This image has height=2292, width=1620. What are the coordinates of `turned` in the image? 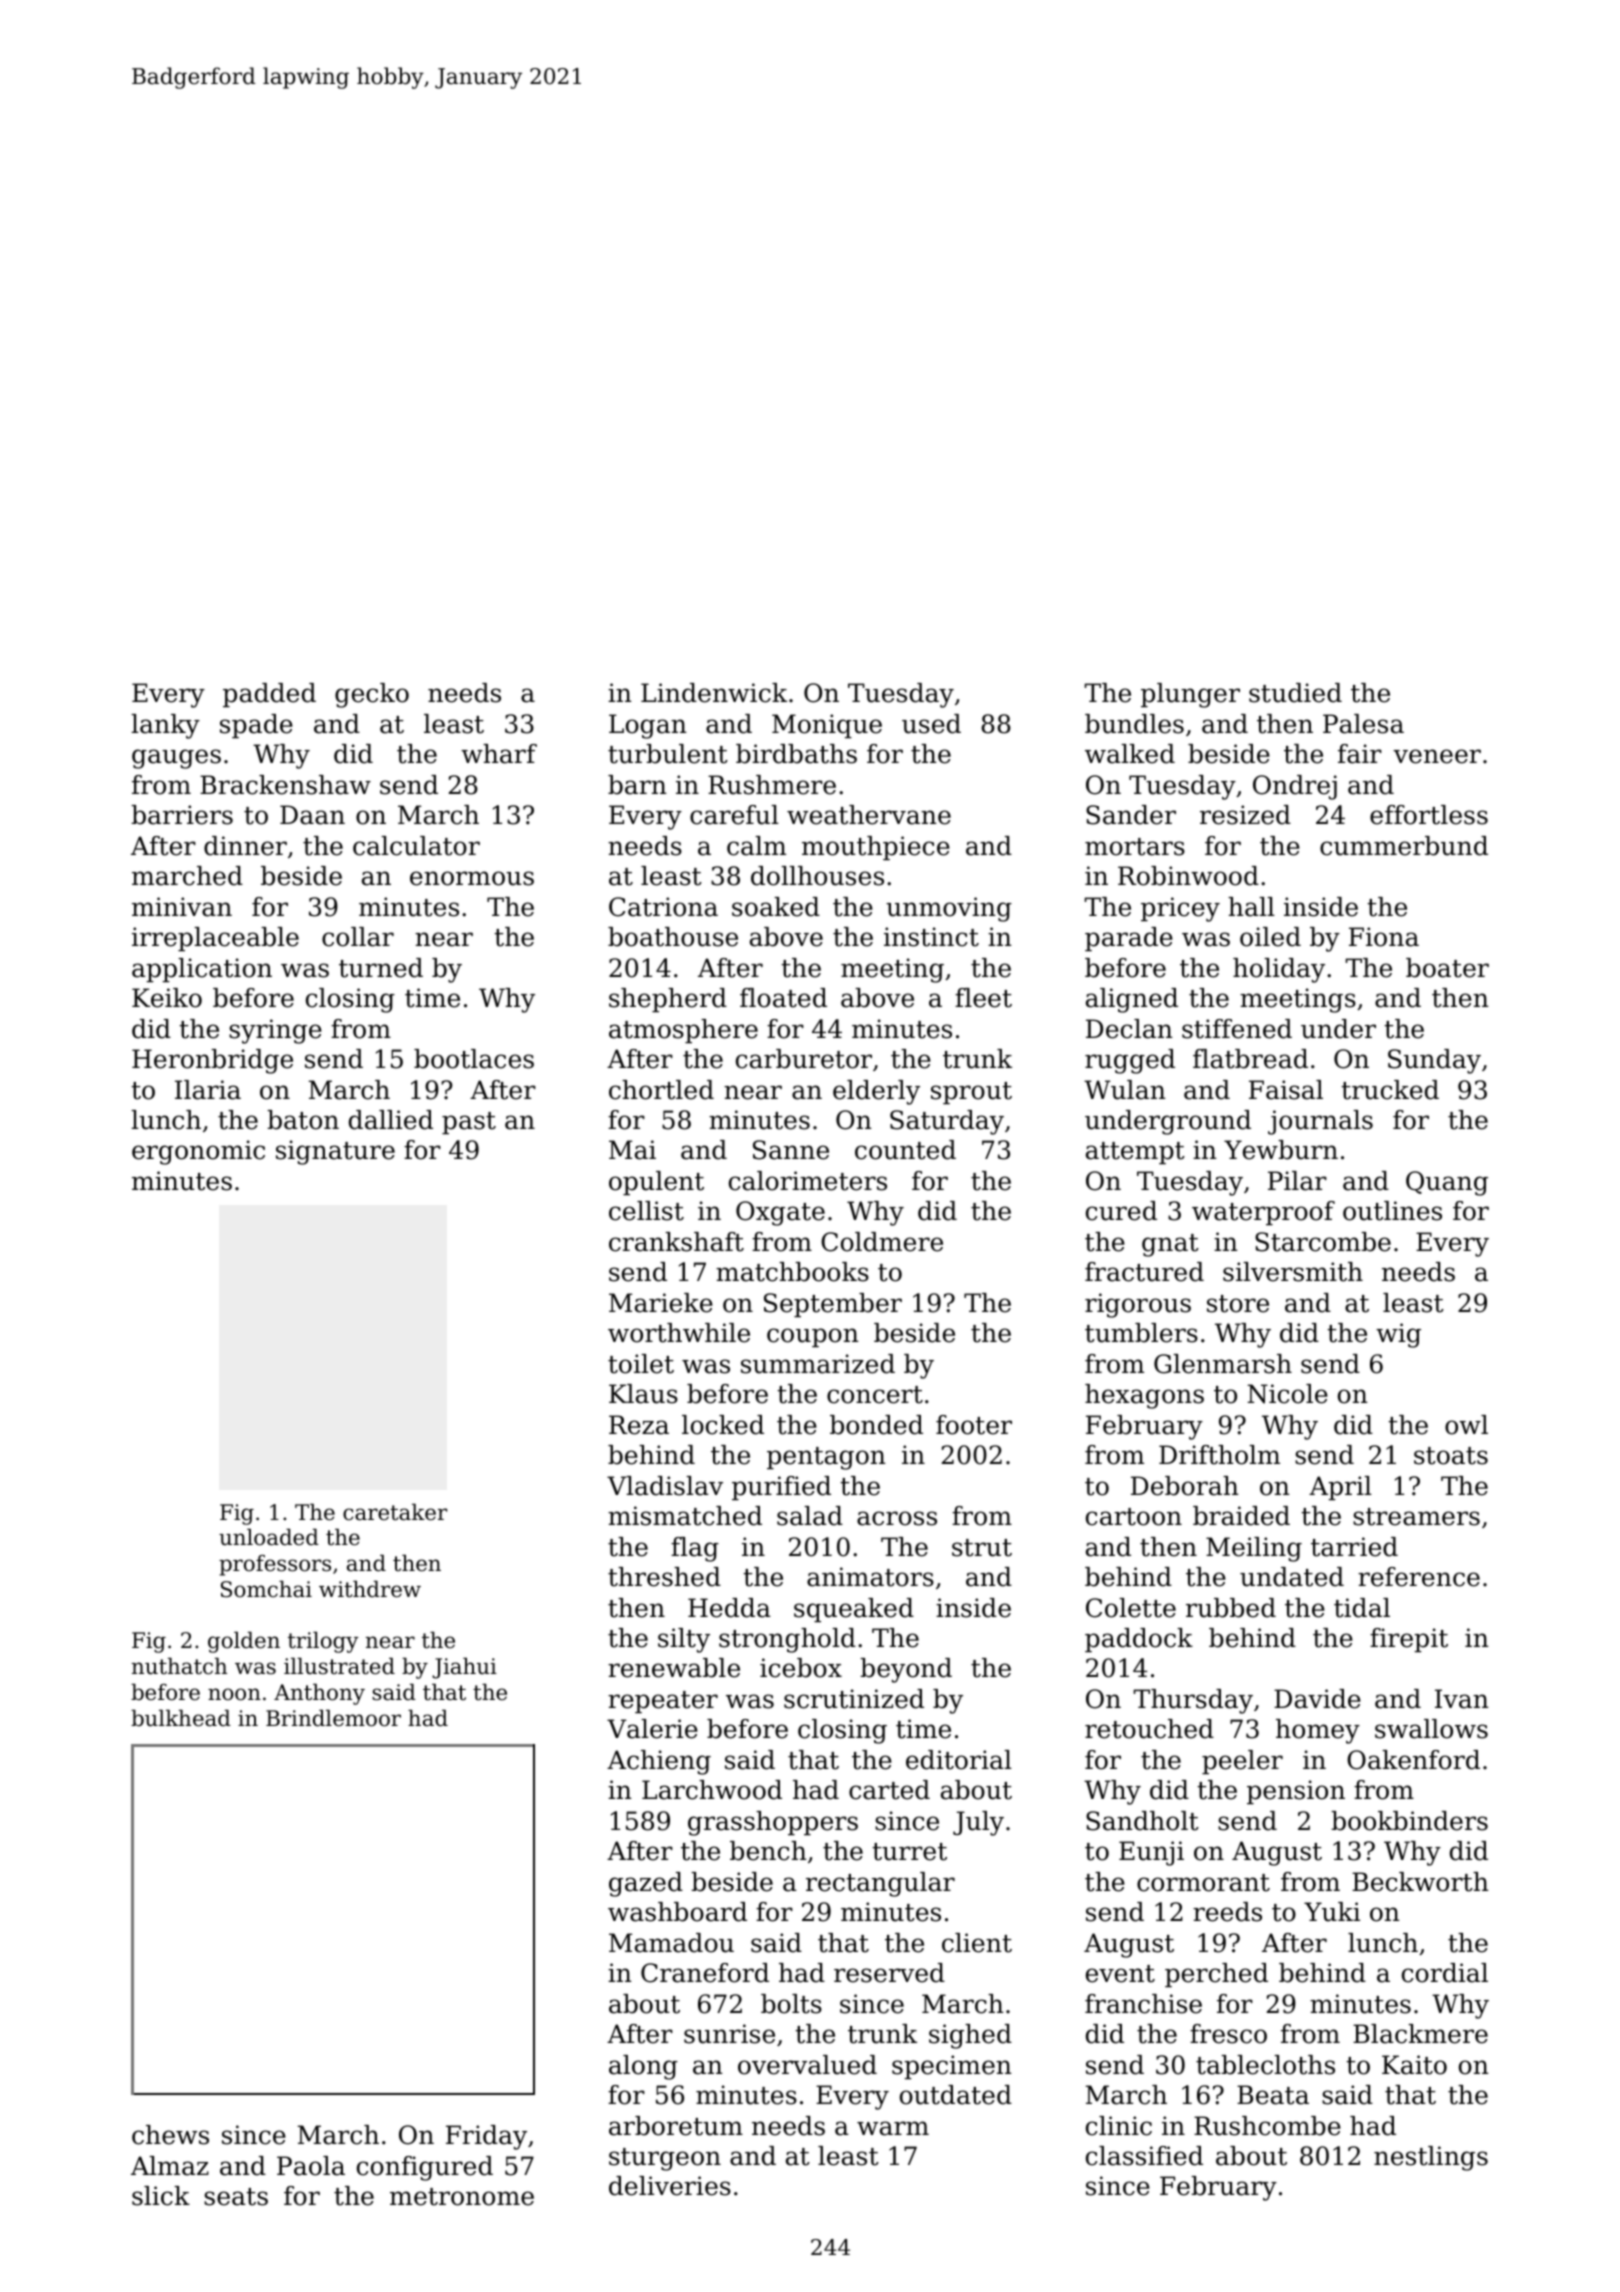 It's located at (381, 968).
